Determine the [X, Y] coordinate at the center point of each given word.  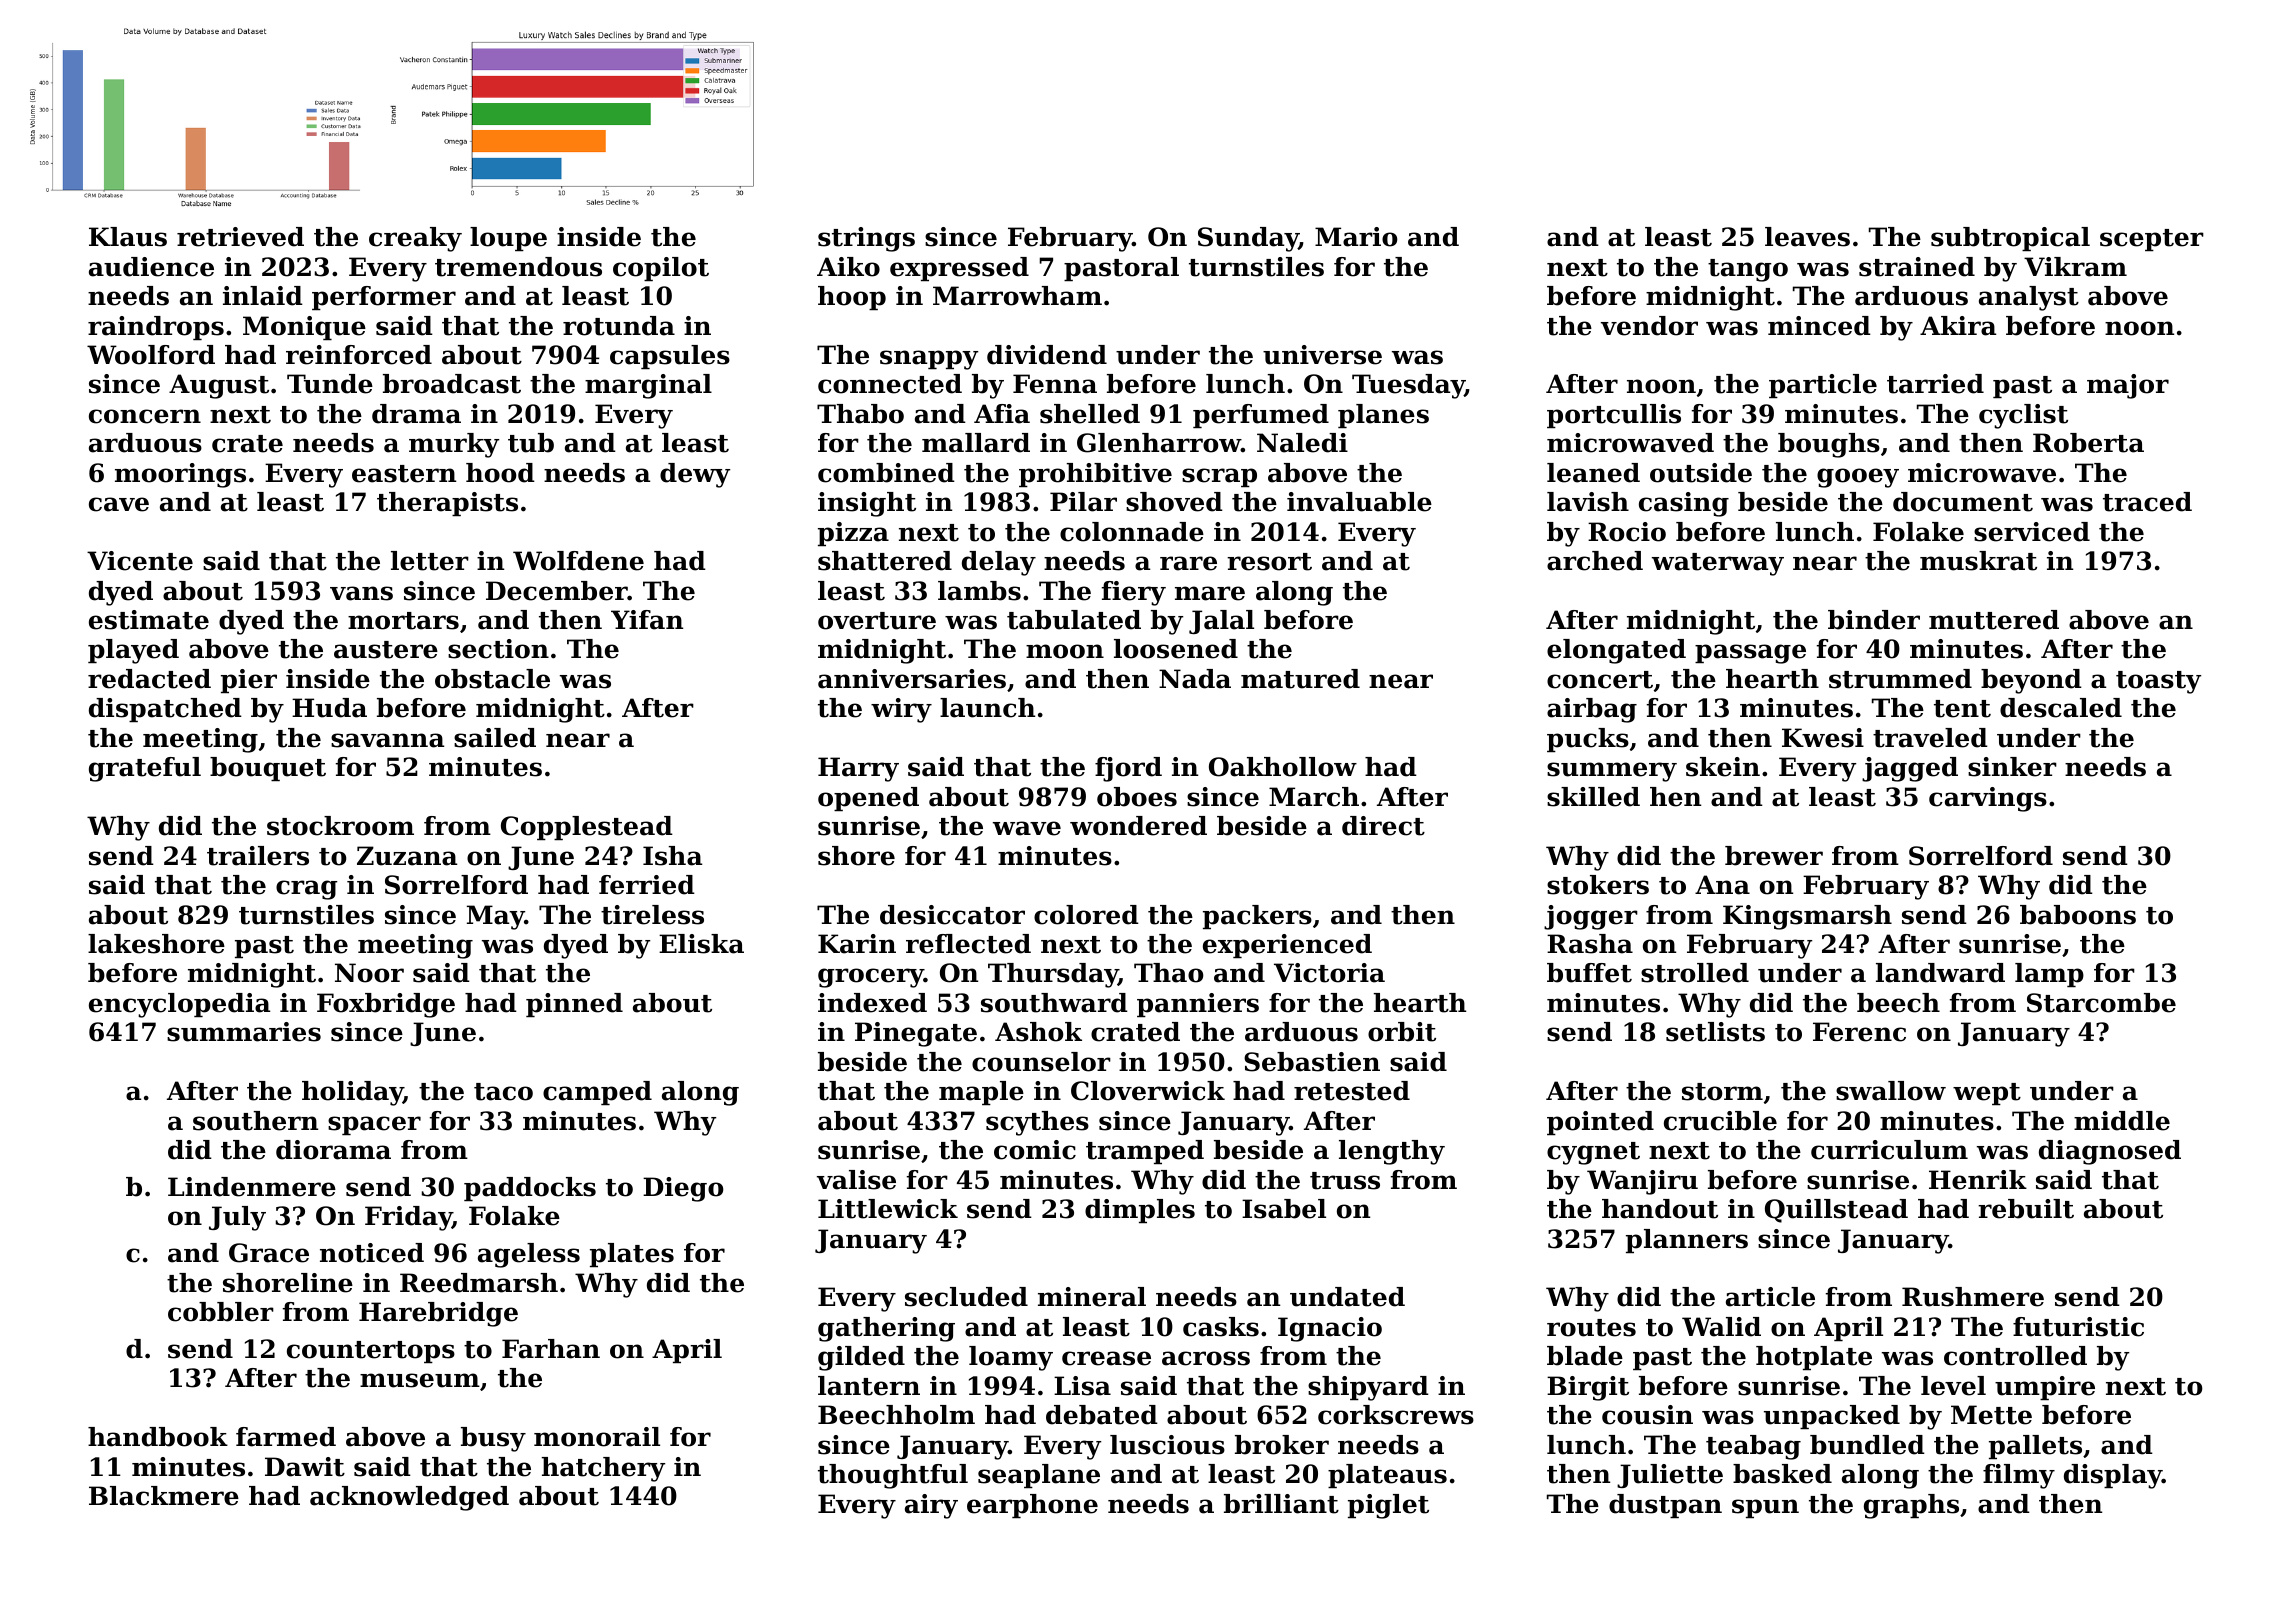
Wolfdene [578, 561]
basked [1782, 1474]
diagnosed [2110, 1152]
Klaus [128, 237]
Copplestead [587, 828]
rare [1188, 563]
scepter [2152, 240]
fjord [1128, 769]
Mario [1356, 237]
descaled [2061, 708]
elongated [1616, 651]
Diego [683, 1189]
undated [1347, 1297]
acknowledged [409, 1498]
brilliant [1281, 1504]
